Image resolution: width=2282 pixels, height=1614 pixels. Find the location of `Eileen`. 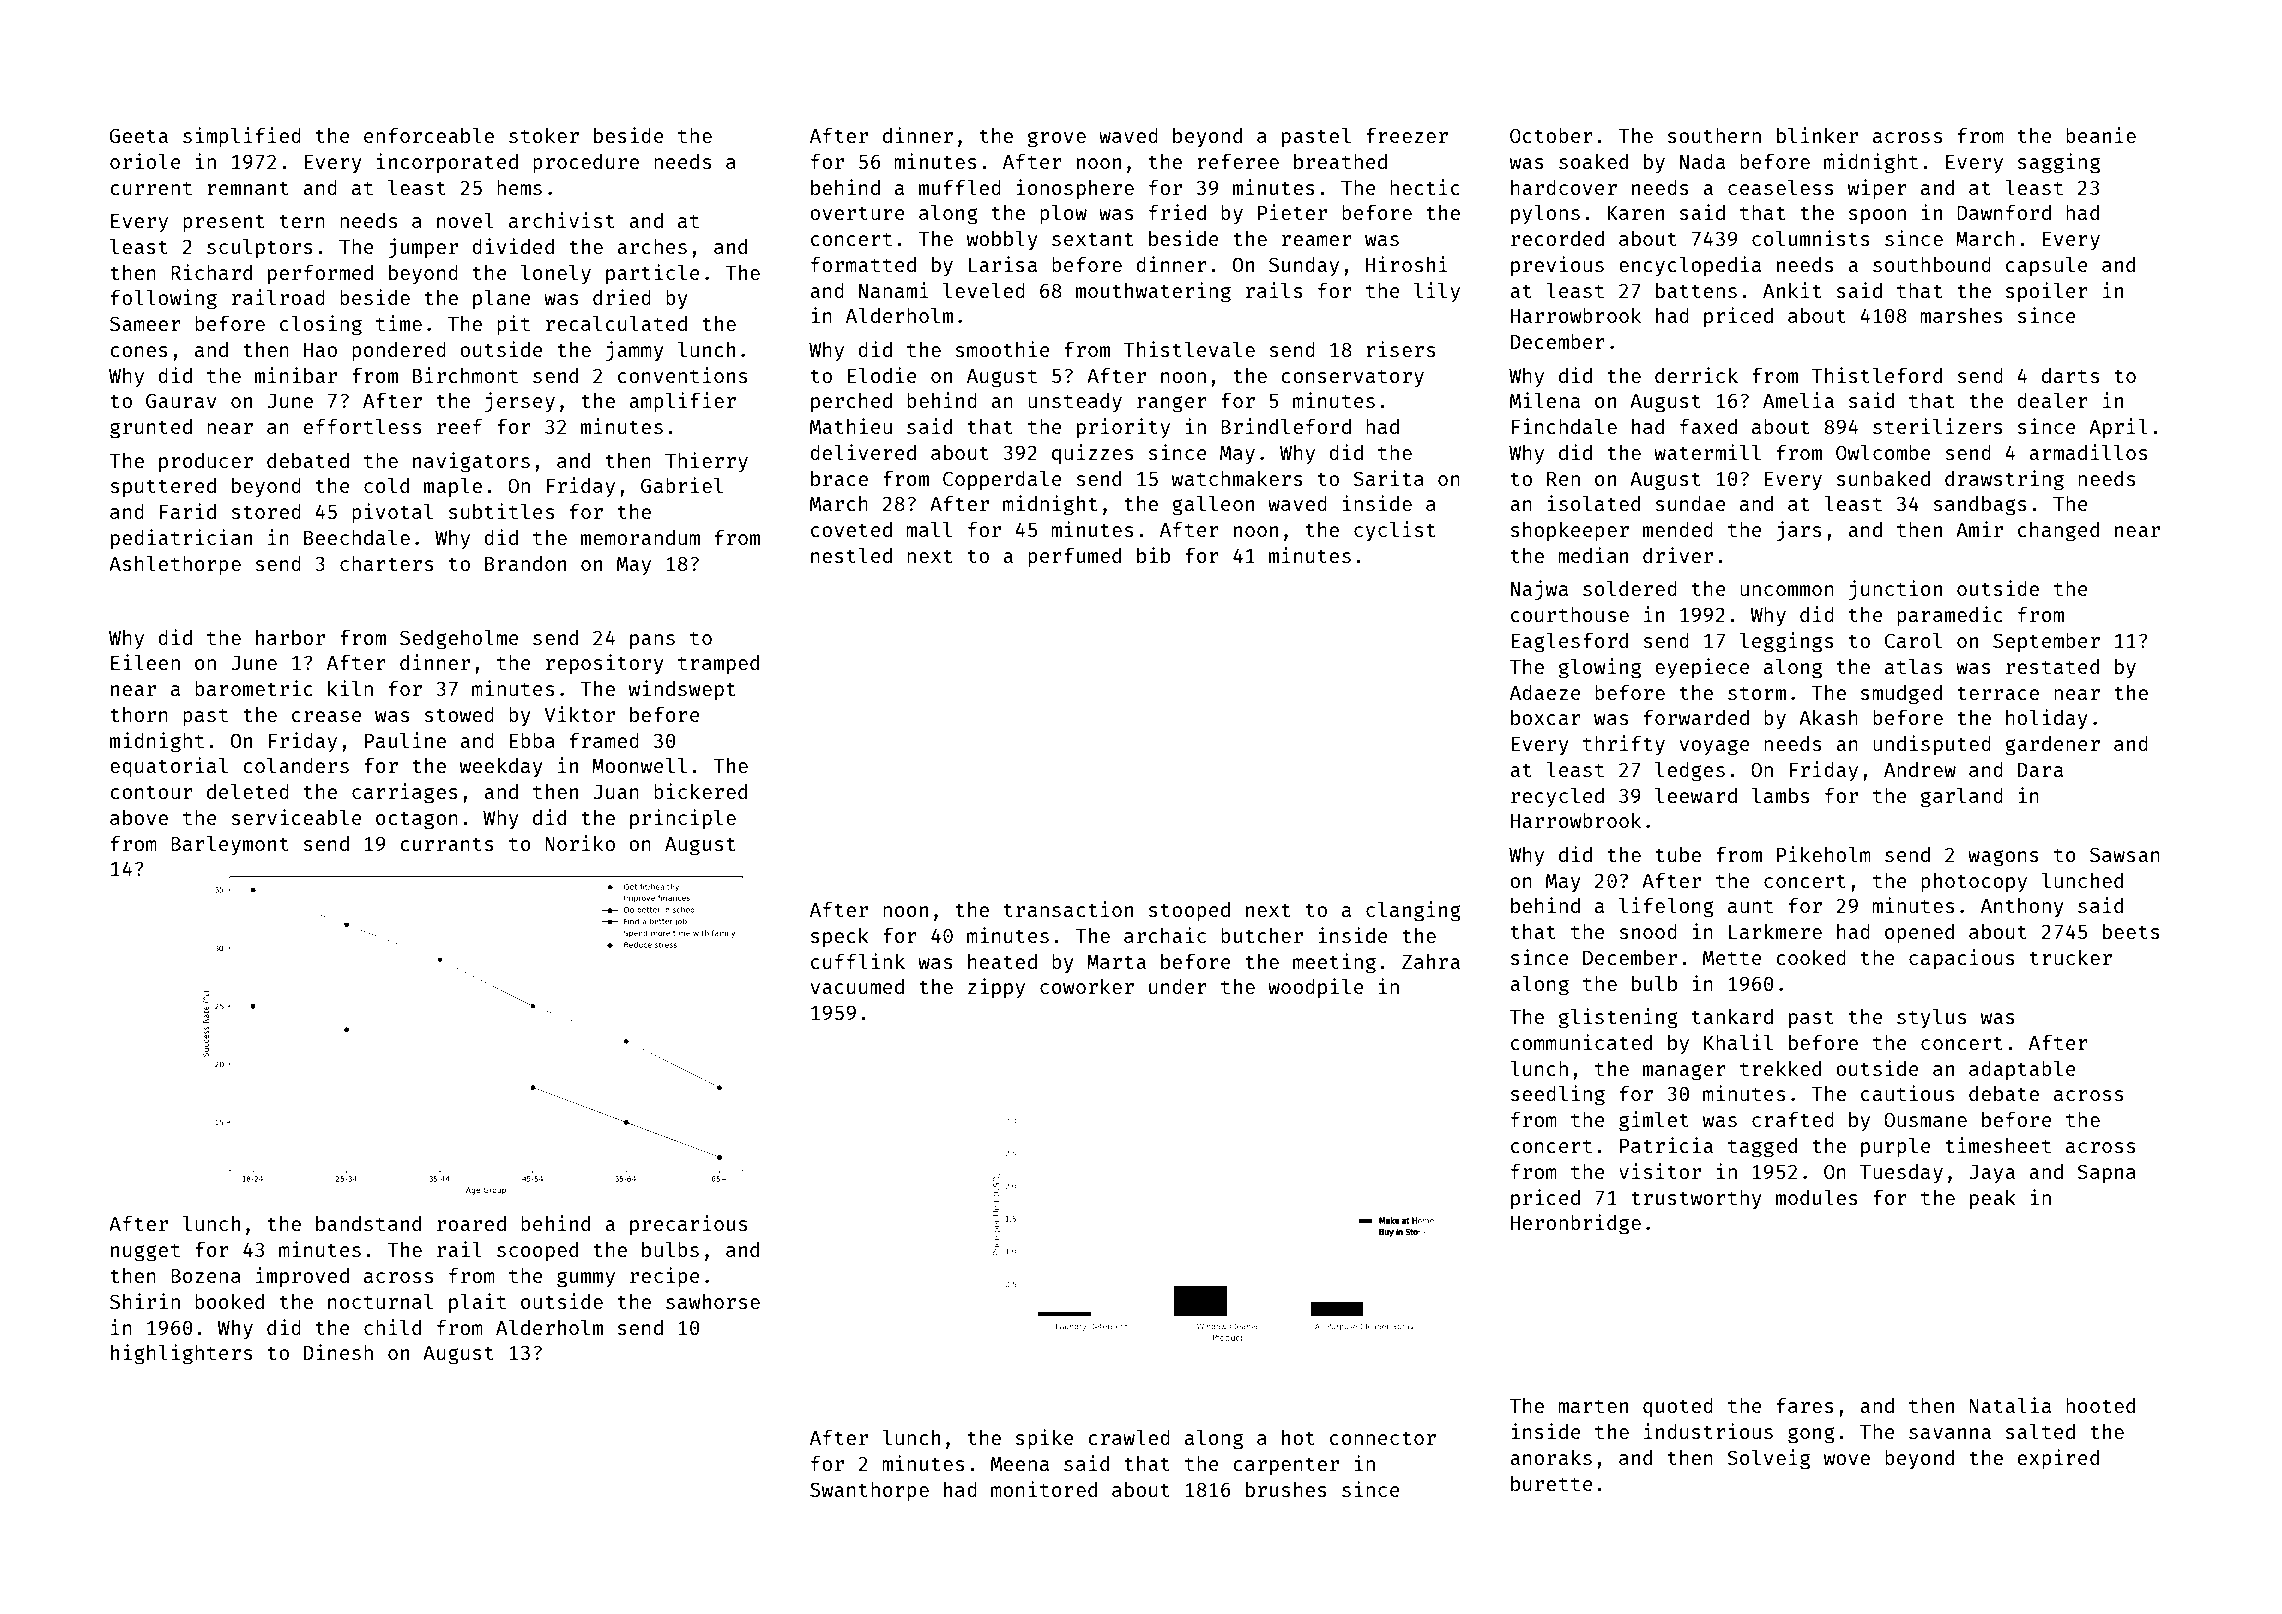

Eileen is located at coordinates (145, 662).
